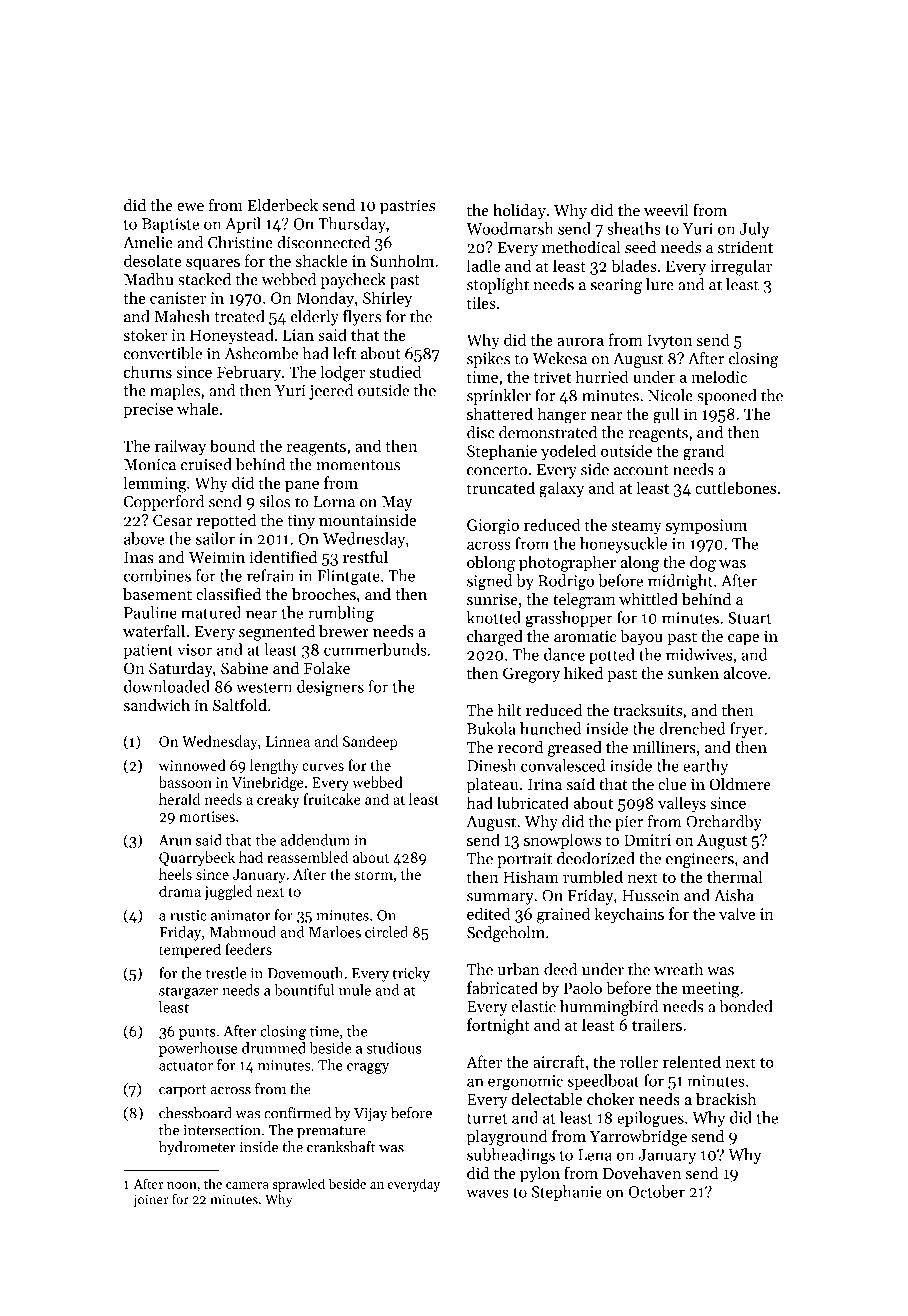 Image resolution: width=908 pixels, height=1316 pixels. Describe the element at coordinates (175, 840) in the document. I see `Arun` at that location.
